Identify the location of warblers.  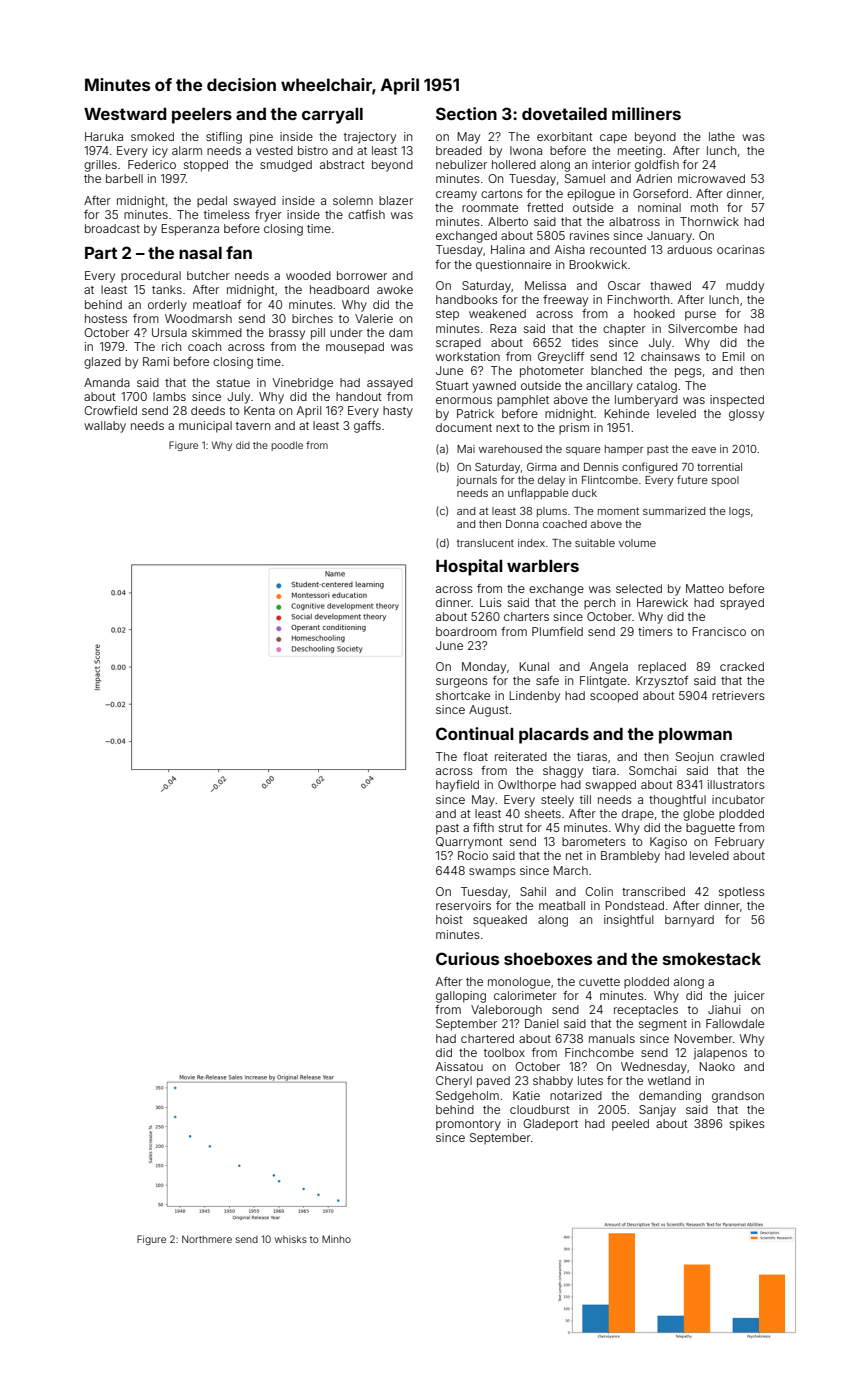
(543, 566).
